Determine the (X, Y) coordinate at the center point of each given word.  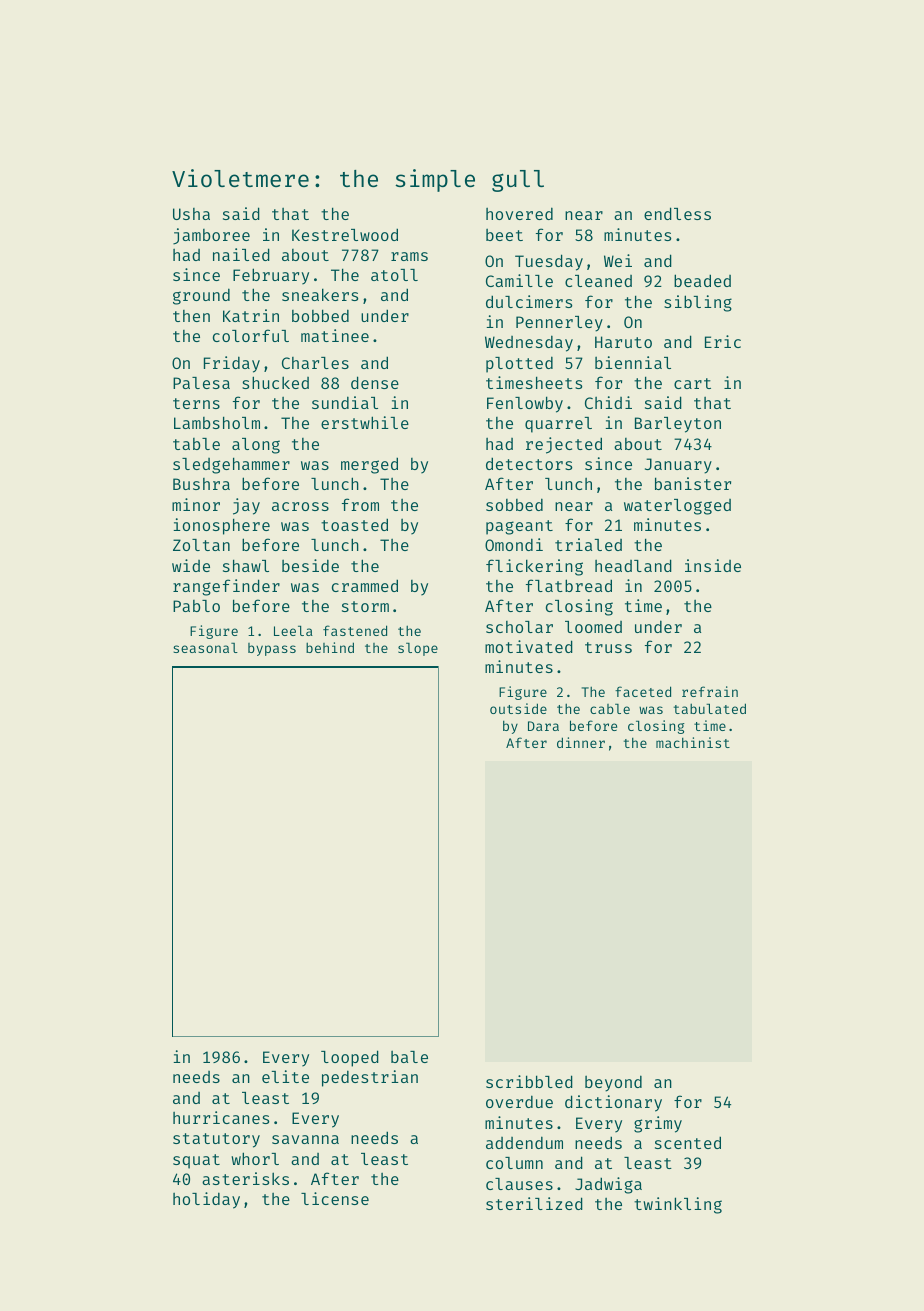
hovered (519, 213)
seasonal (205, 647)
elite (285, 1076)
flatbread (569, 585)
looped (350, 1058)
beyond (613, 1083)
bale (409, 1056)
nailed (241, 254)
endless (677, 213)
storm (365, 606)
